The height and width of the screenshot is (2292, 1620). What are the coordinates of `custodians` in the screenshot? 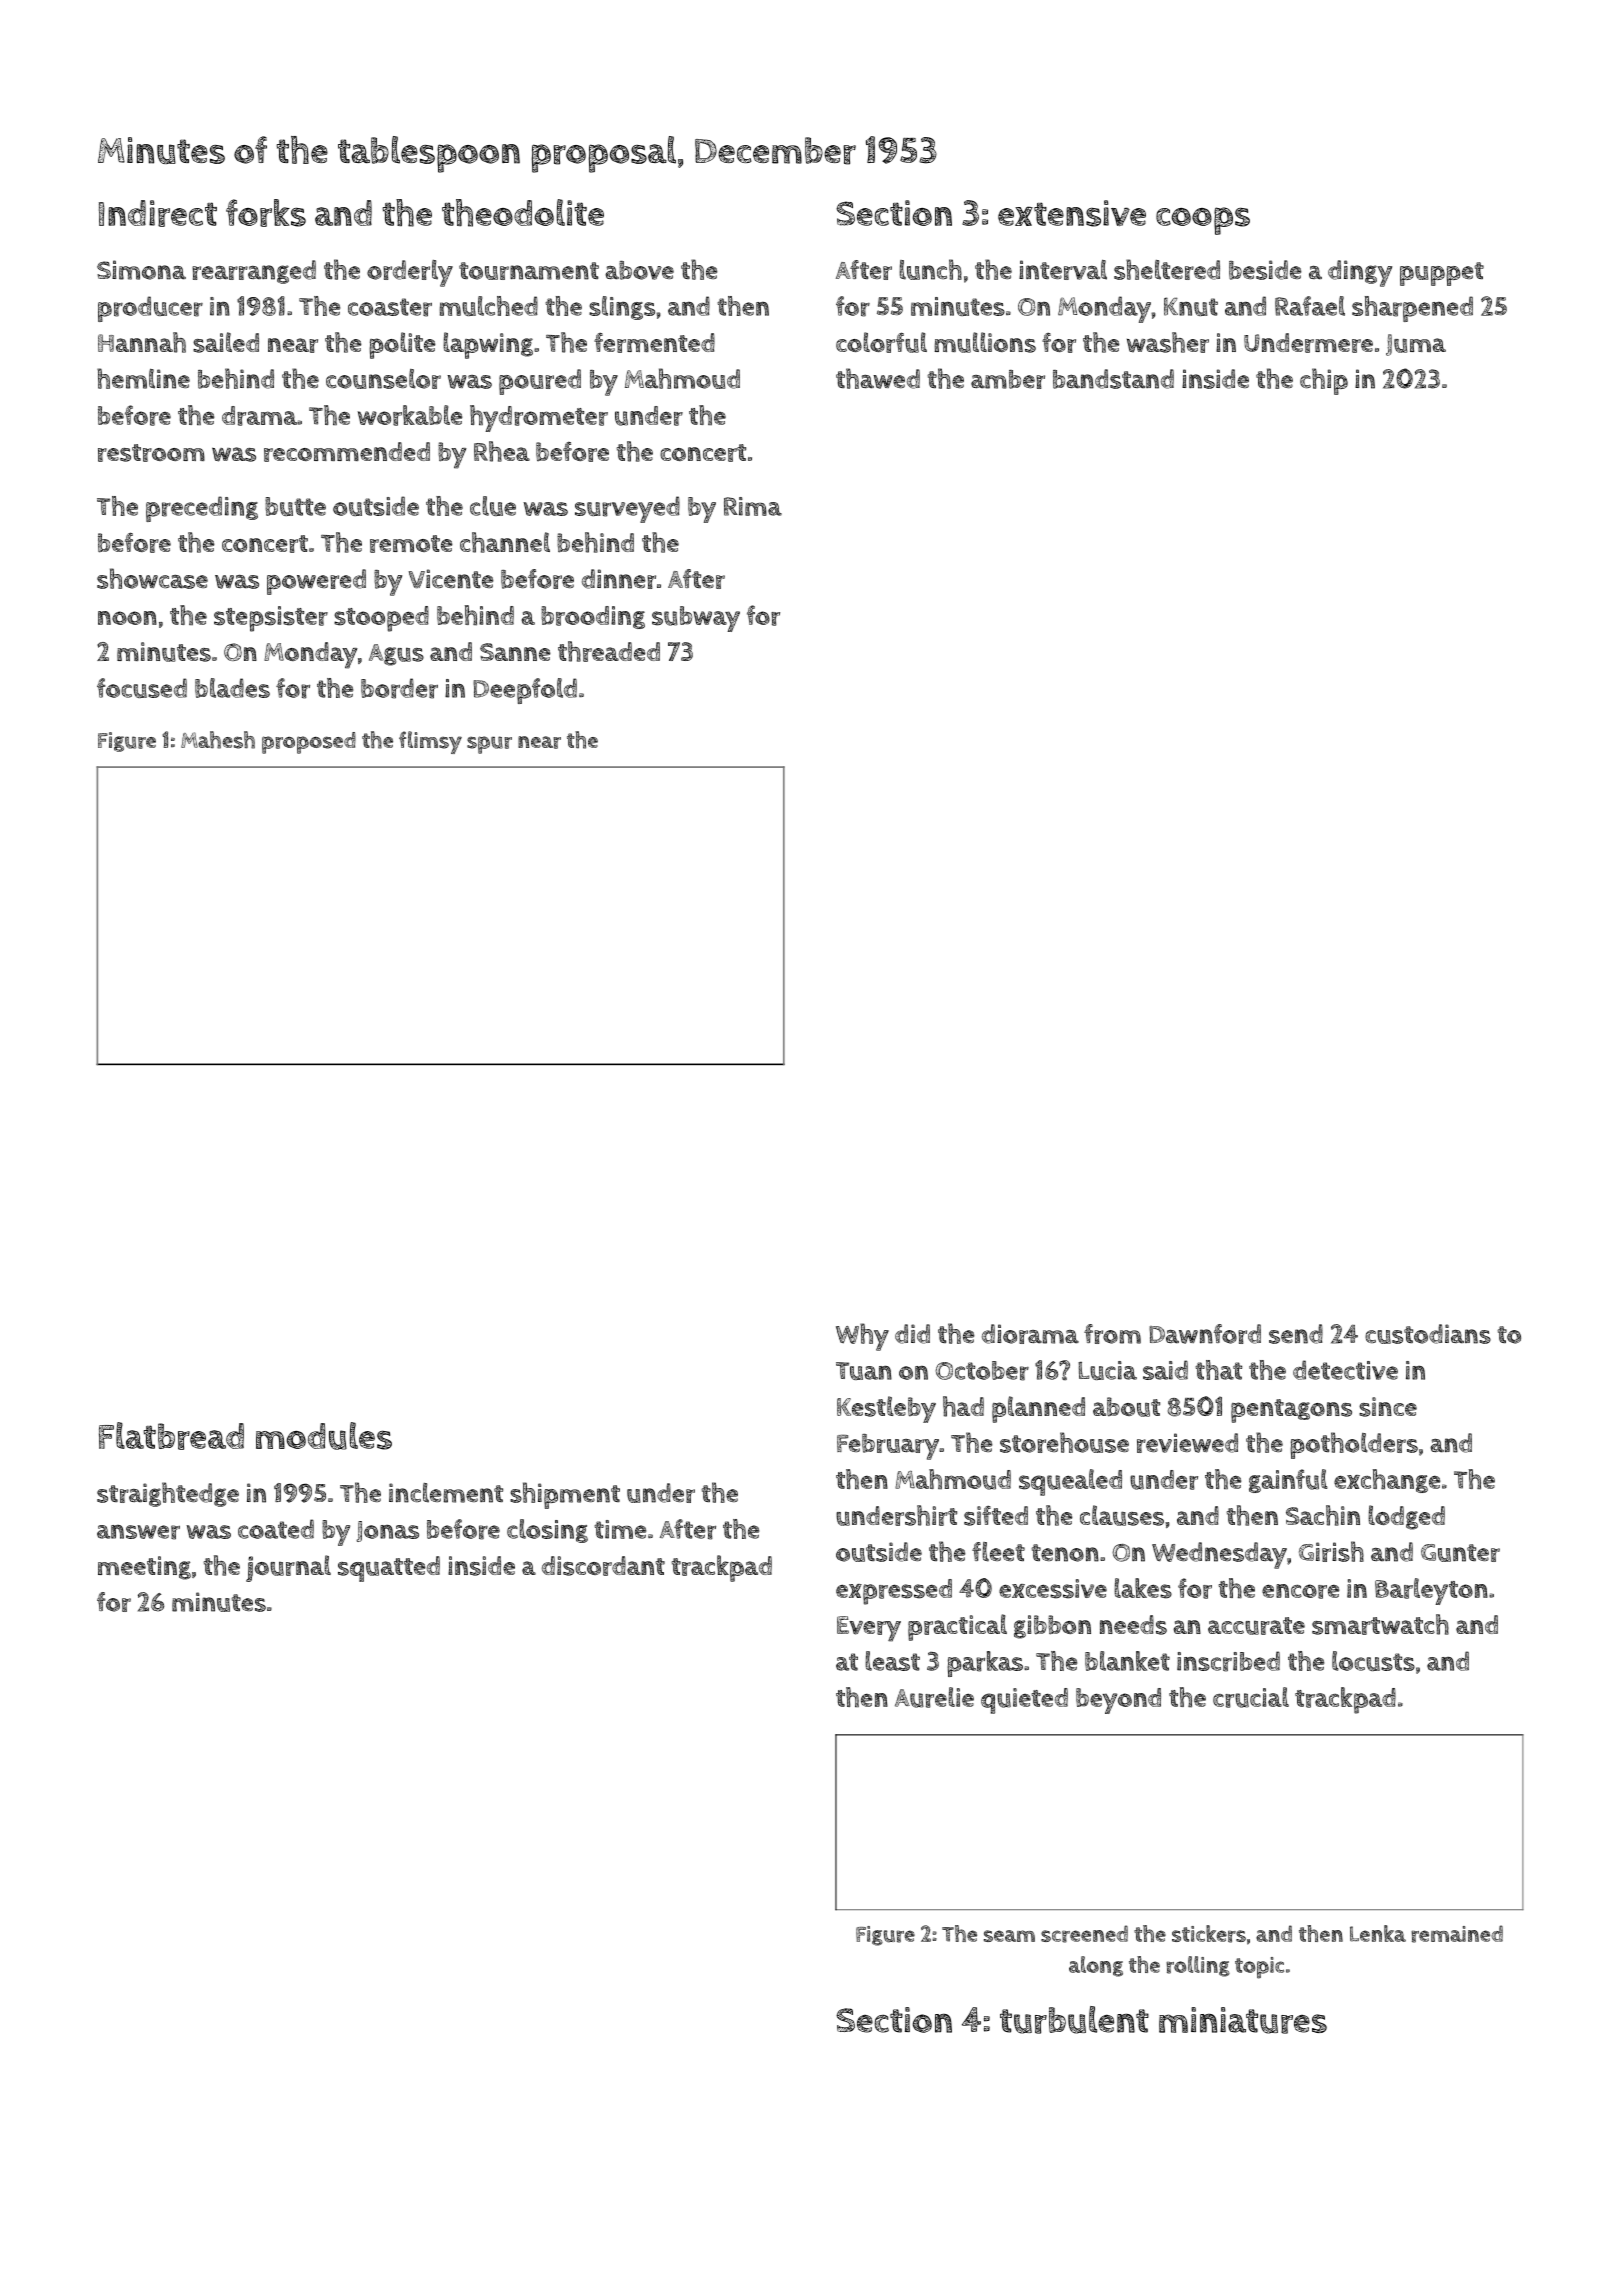 It's located at (1428, 1334).
